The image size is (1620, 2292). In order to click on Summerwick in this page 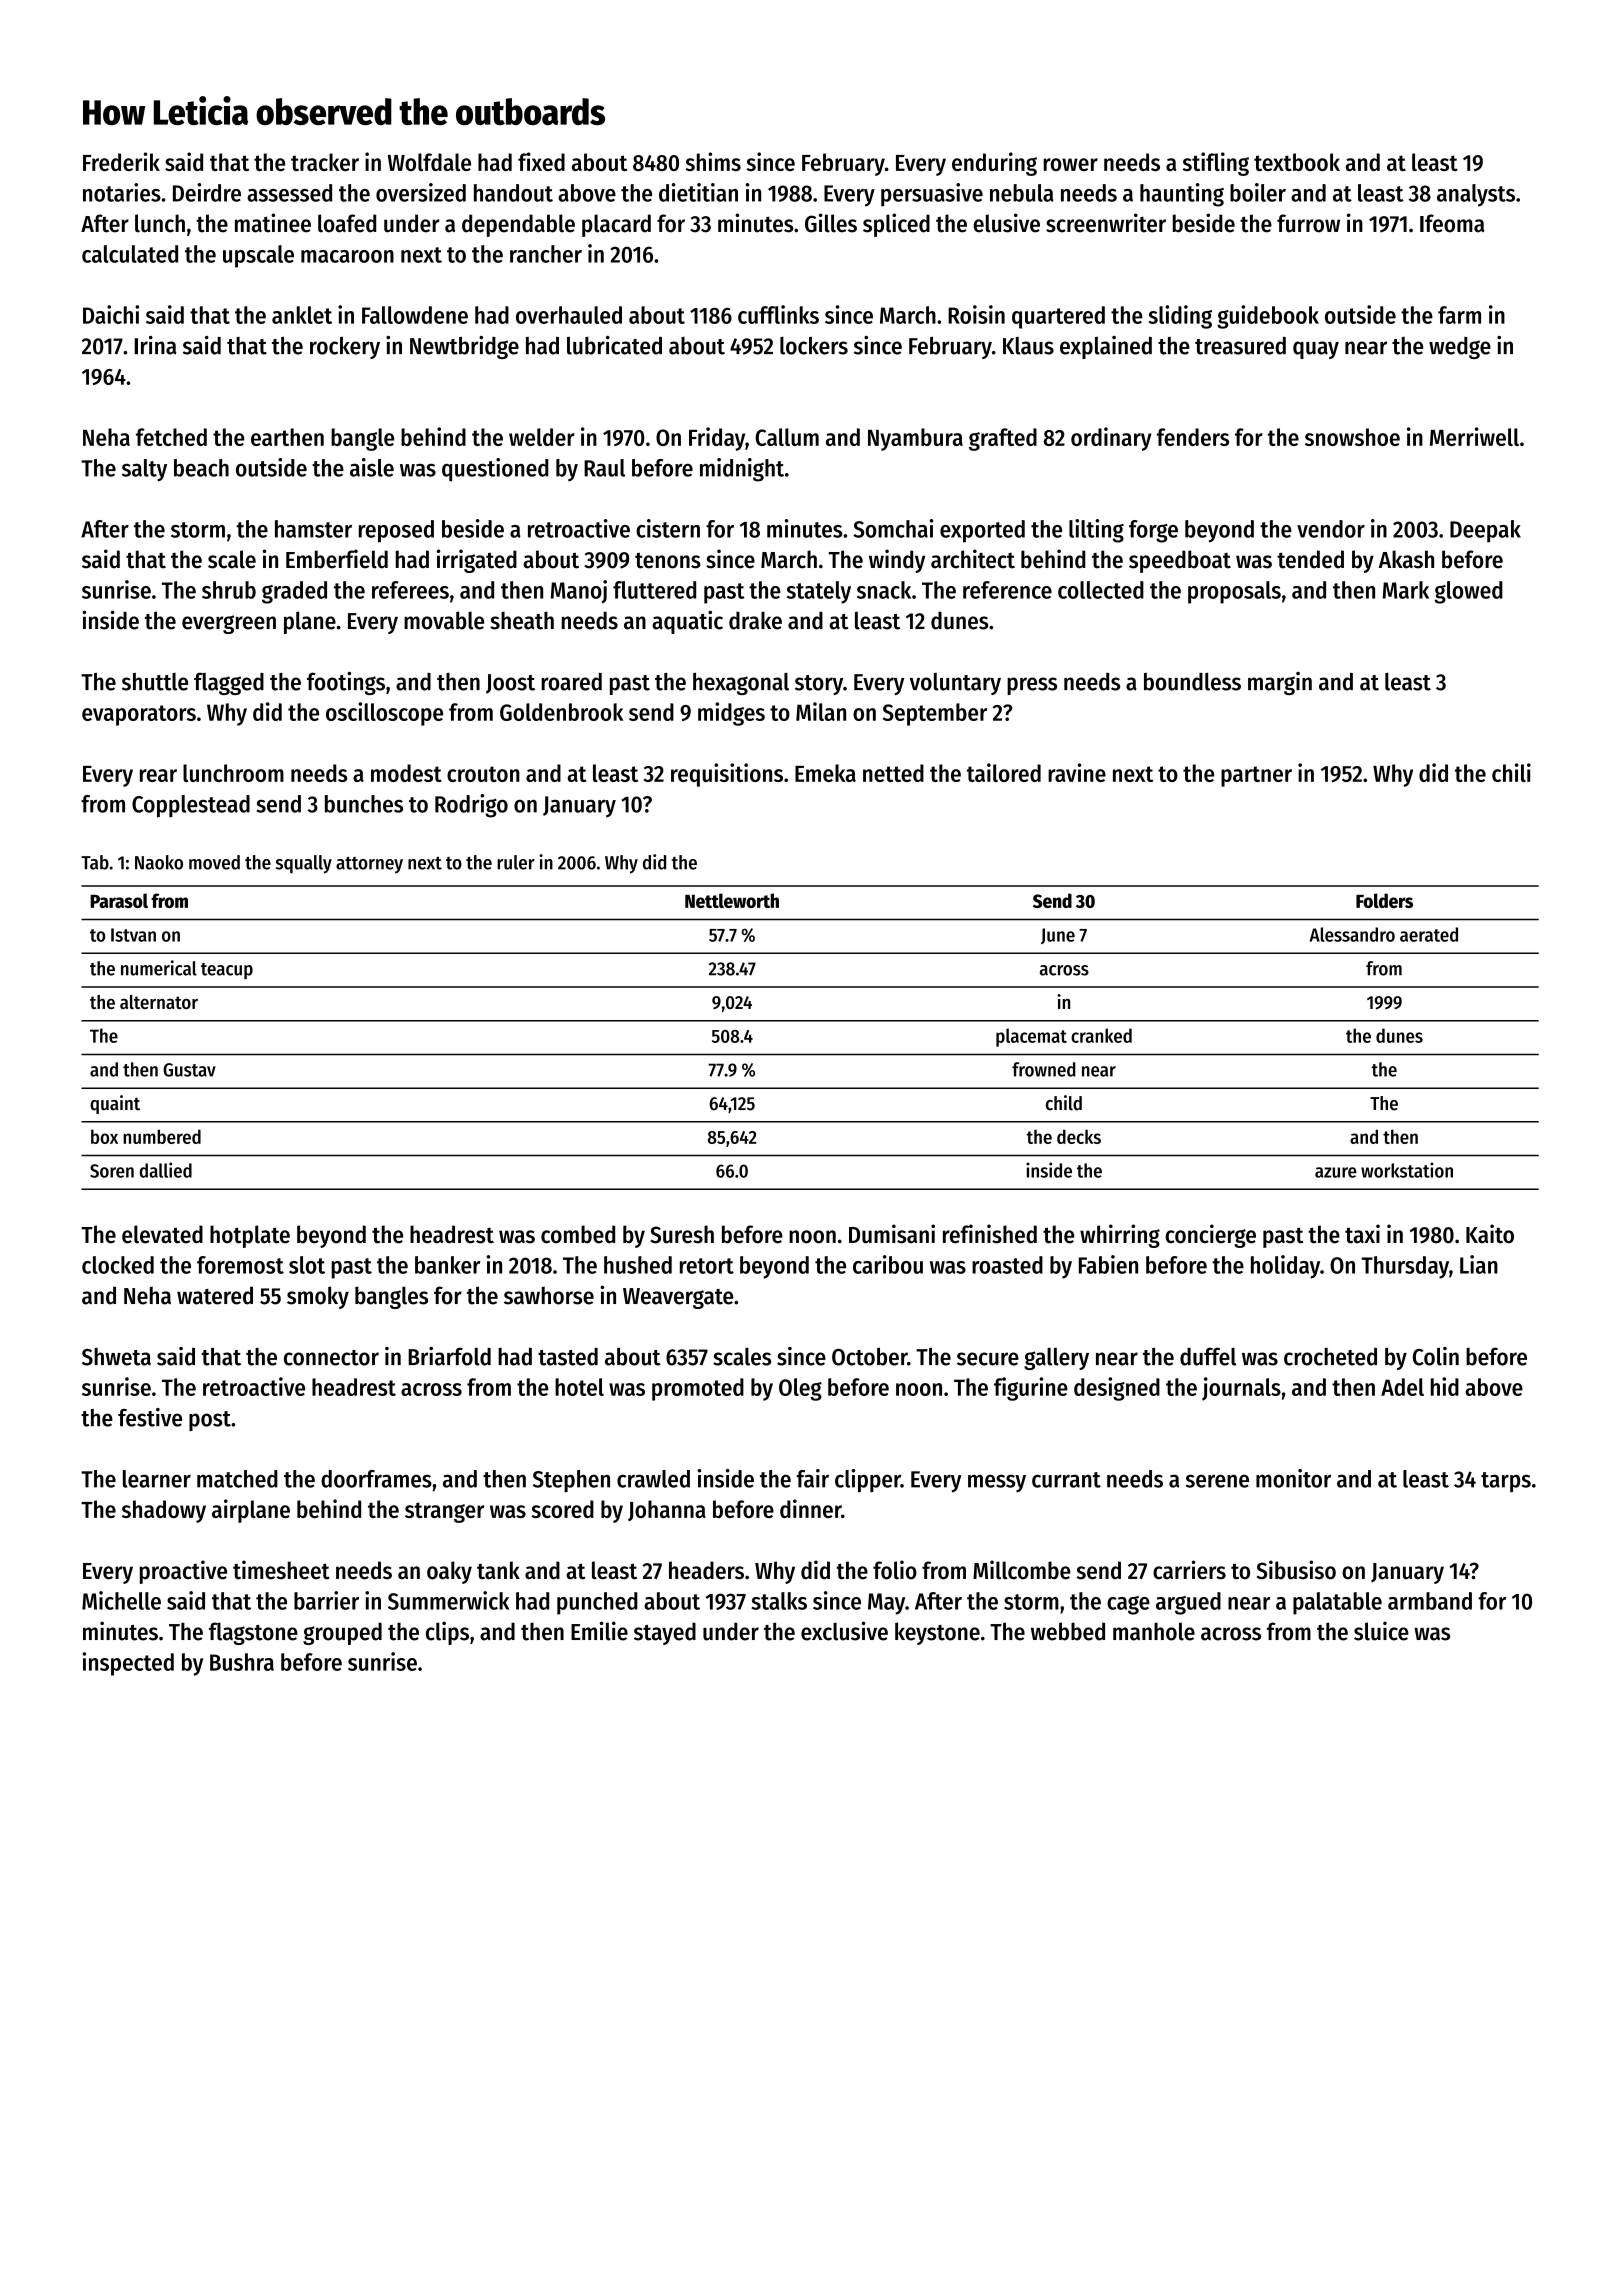, I will do `click(448, 1600)`.
